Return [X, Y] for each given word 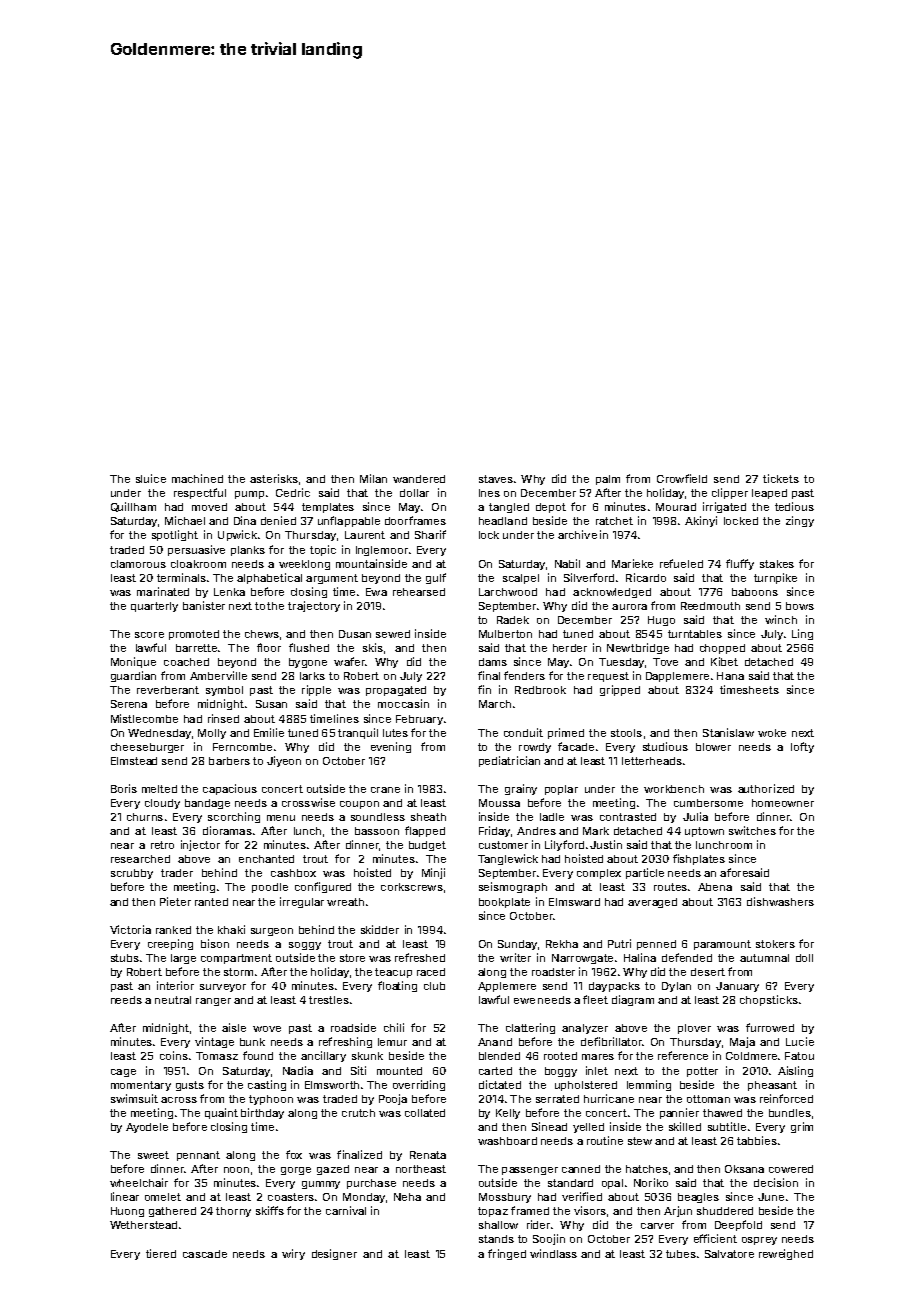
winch [781, 619]
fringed [507, 1254]
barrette [196, 648]
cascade [205, 1254]
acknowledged [612, 593]
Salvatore [729, 1254]
